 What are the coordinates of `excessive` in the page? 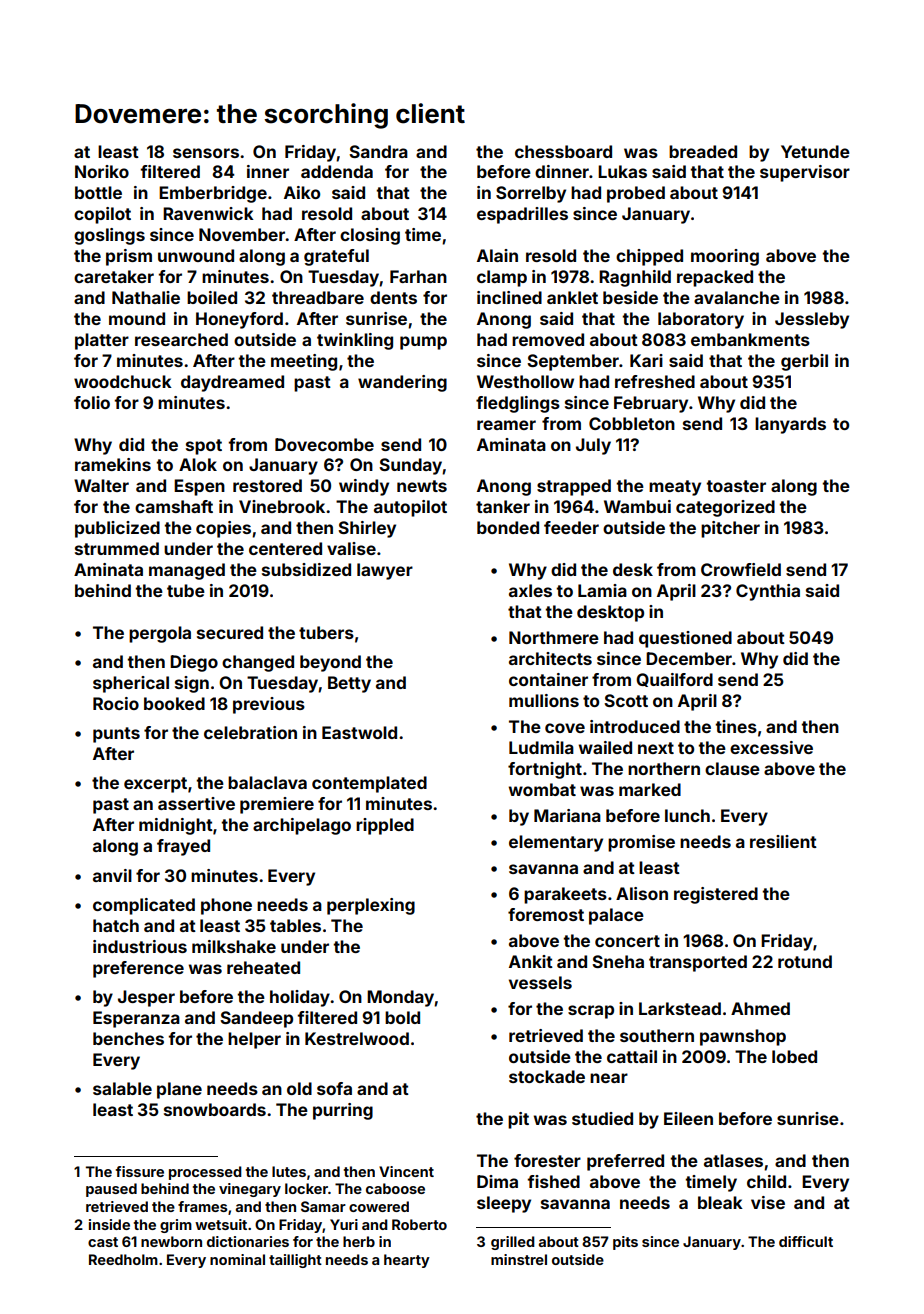 It's located at (771, 747).
